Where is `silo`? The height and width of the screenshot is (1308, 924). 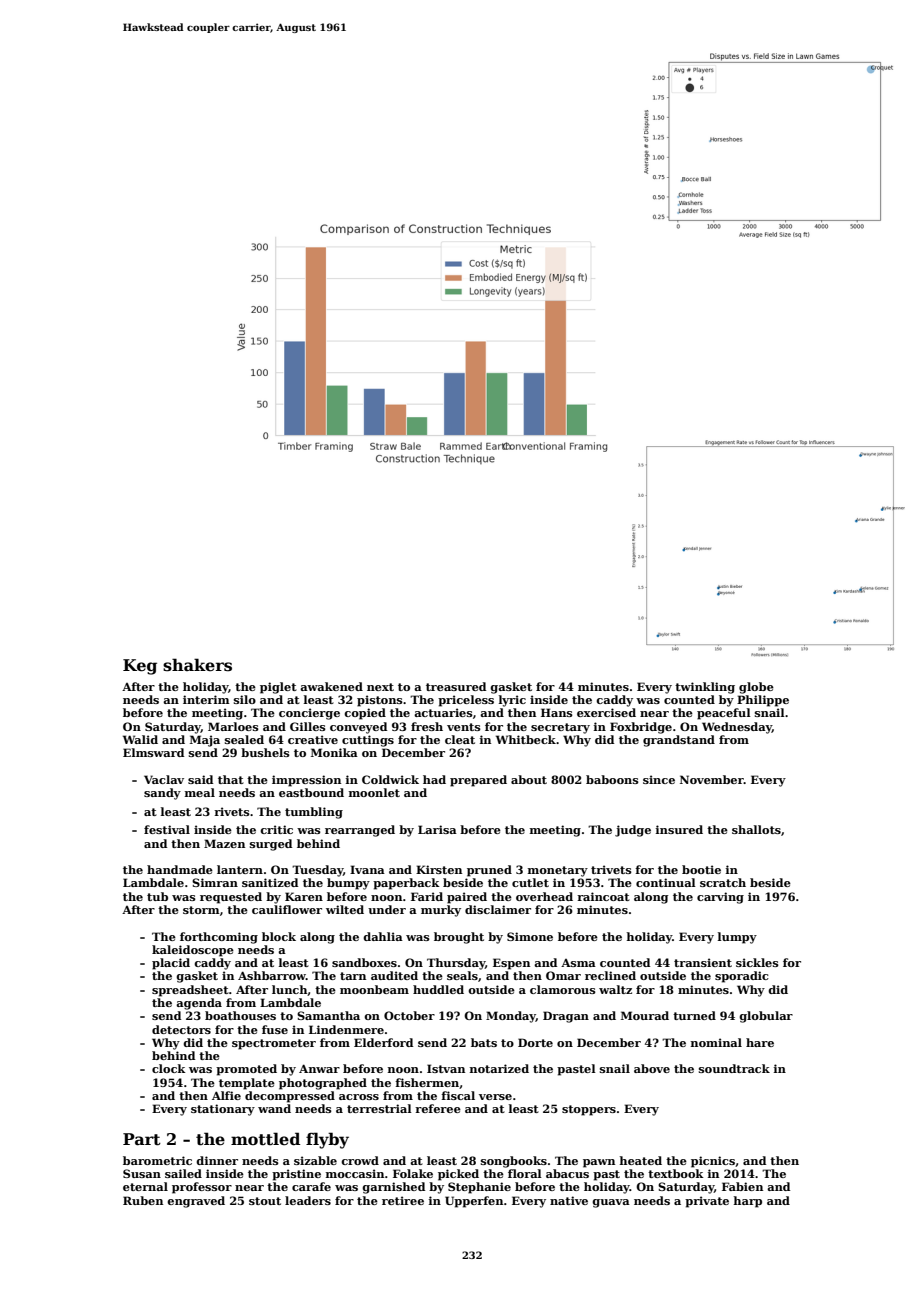
silo is located at coordinates (245, 699).
